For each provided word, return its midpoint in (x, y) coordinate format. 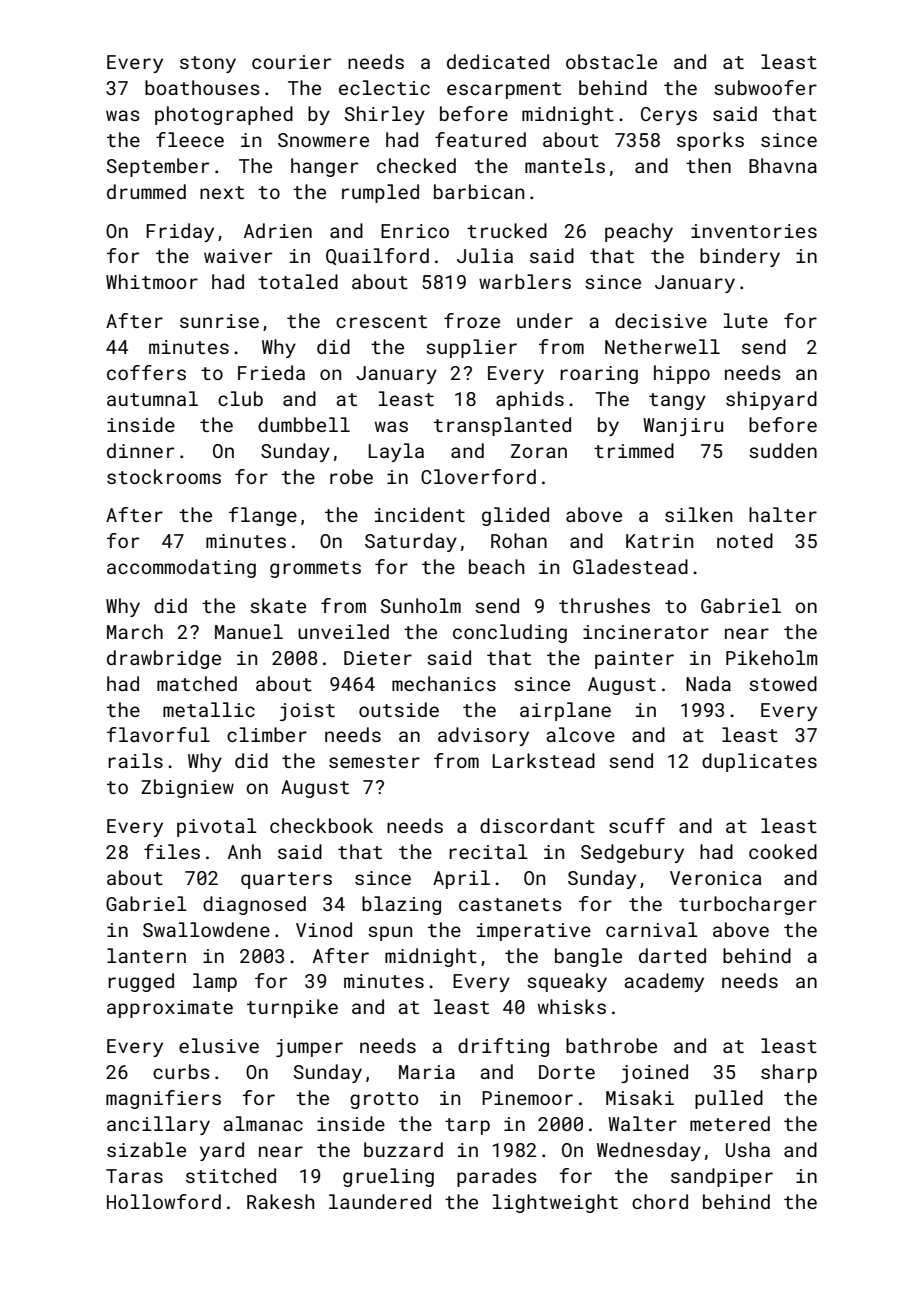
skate (278, 605)
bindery (740, 257)
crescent (381, 321)
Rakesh (280, 1201)
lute (746, 320)
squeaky (567, 982)
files (172, 851)
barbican (479, 191)
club (240, 398)
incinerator (646, 632)
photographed (224, 115)
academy (664, 982)
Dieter (378, 658)
